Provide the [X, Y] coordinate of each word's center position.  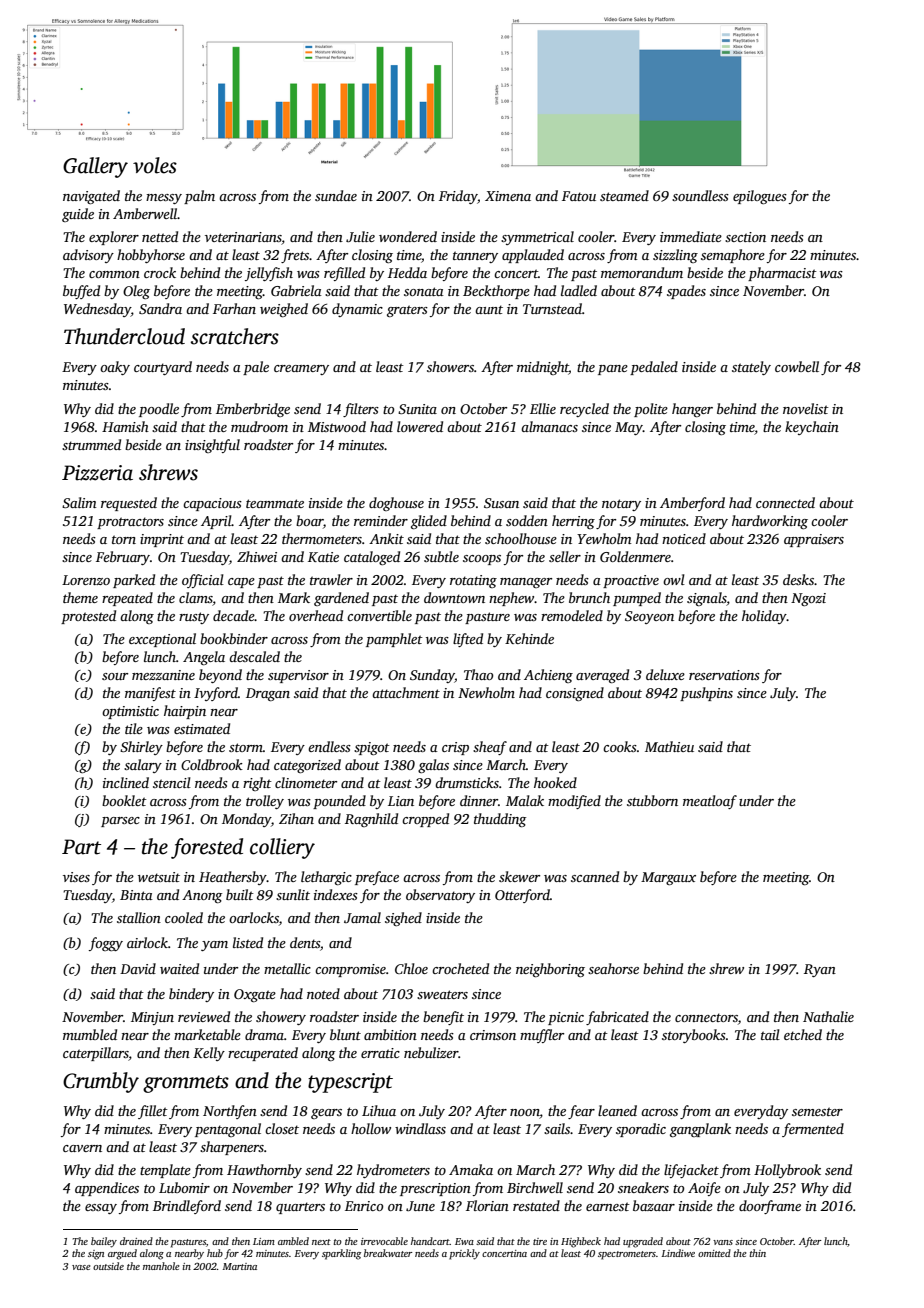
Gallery [95, 167]
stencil [172, 782]
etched [803, 1034]
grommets [186, 1084]
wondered [408, 236]
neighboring [550, 970]
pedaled [654, 368]
